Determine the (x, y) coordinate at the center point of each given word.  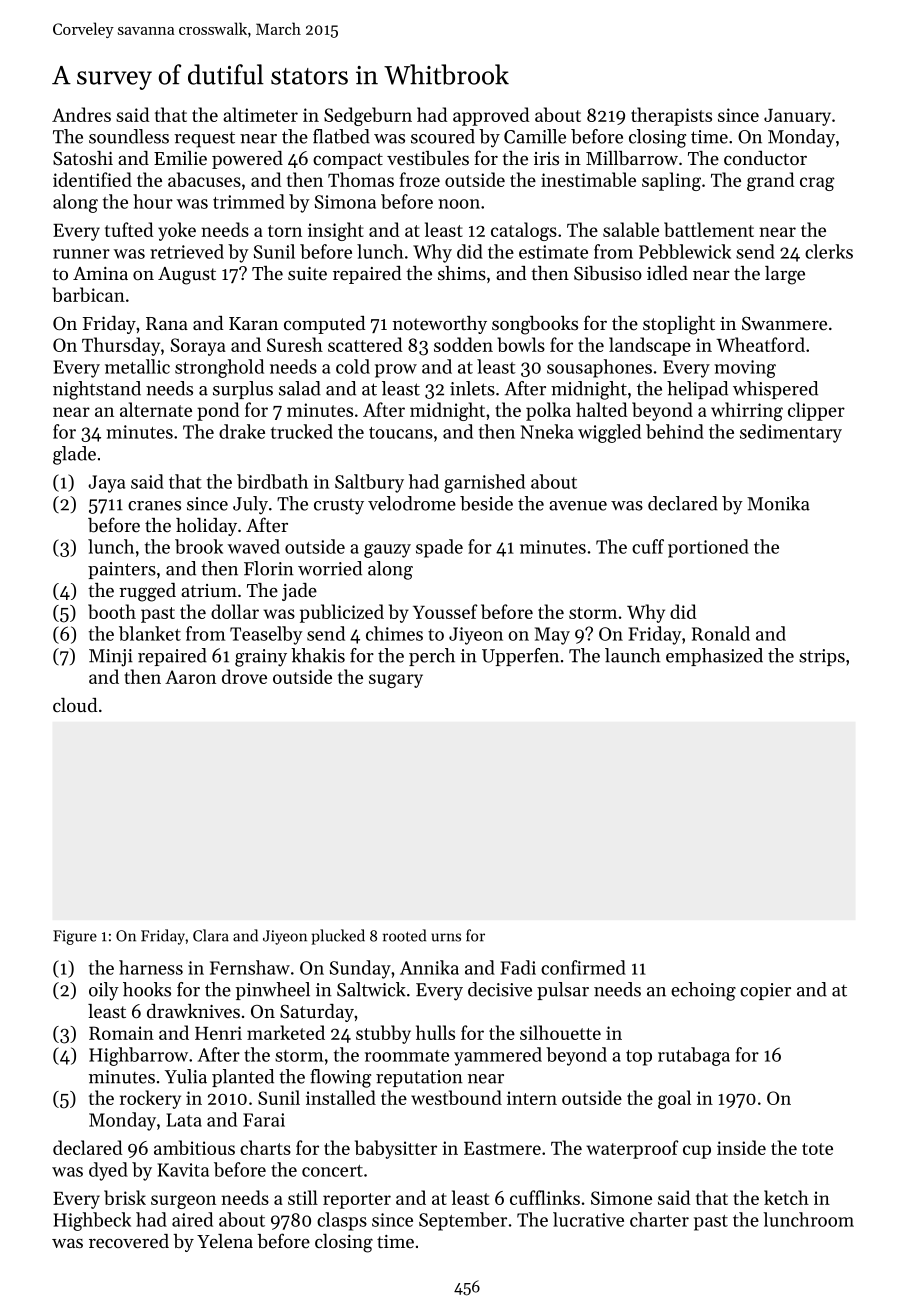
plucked (338, 937)
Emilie (180, 158)
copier (765, 991)
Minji (111, 658)
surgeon (183, 1202)
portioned (708, 548)
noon (459, 204)
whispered (775, 390)
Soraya (198, 347)
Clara (211, 935)
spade (439, 548)
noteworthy (440, 325)
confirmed (583, 967)
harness (151, 967)
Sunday (360, 969)
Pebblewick (685, 251)
